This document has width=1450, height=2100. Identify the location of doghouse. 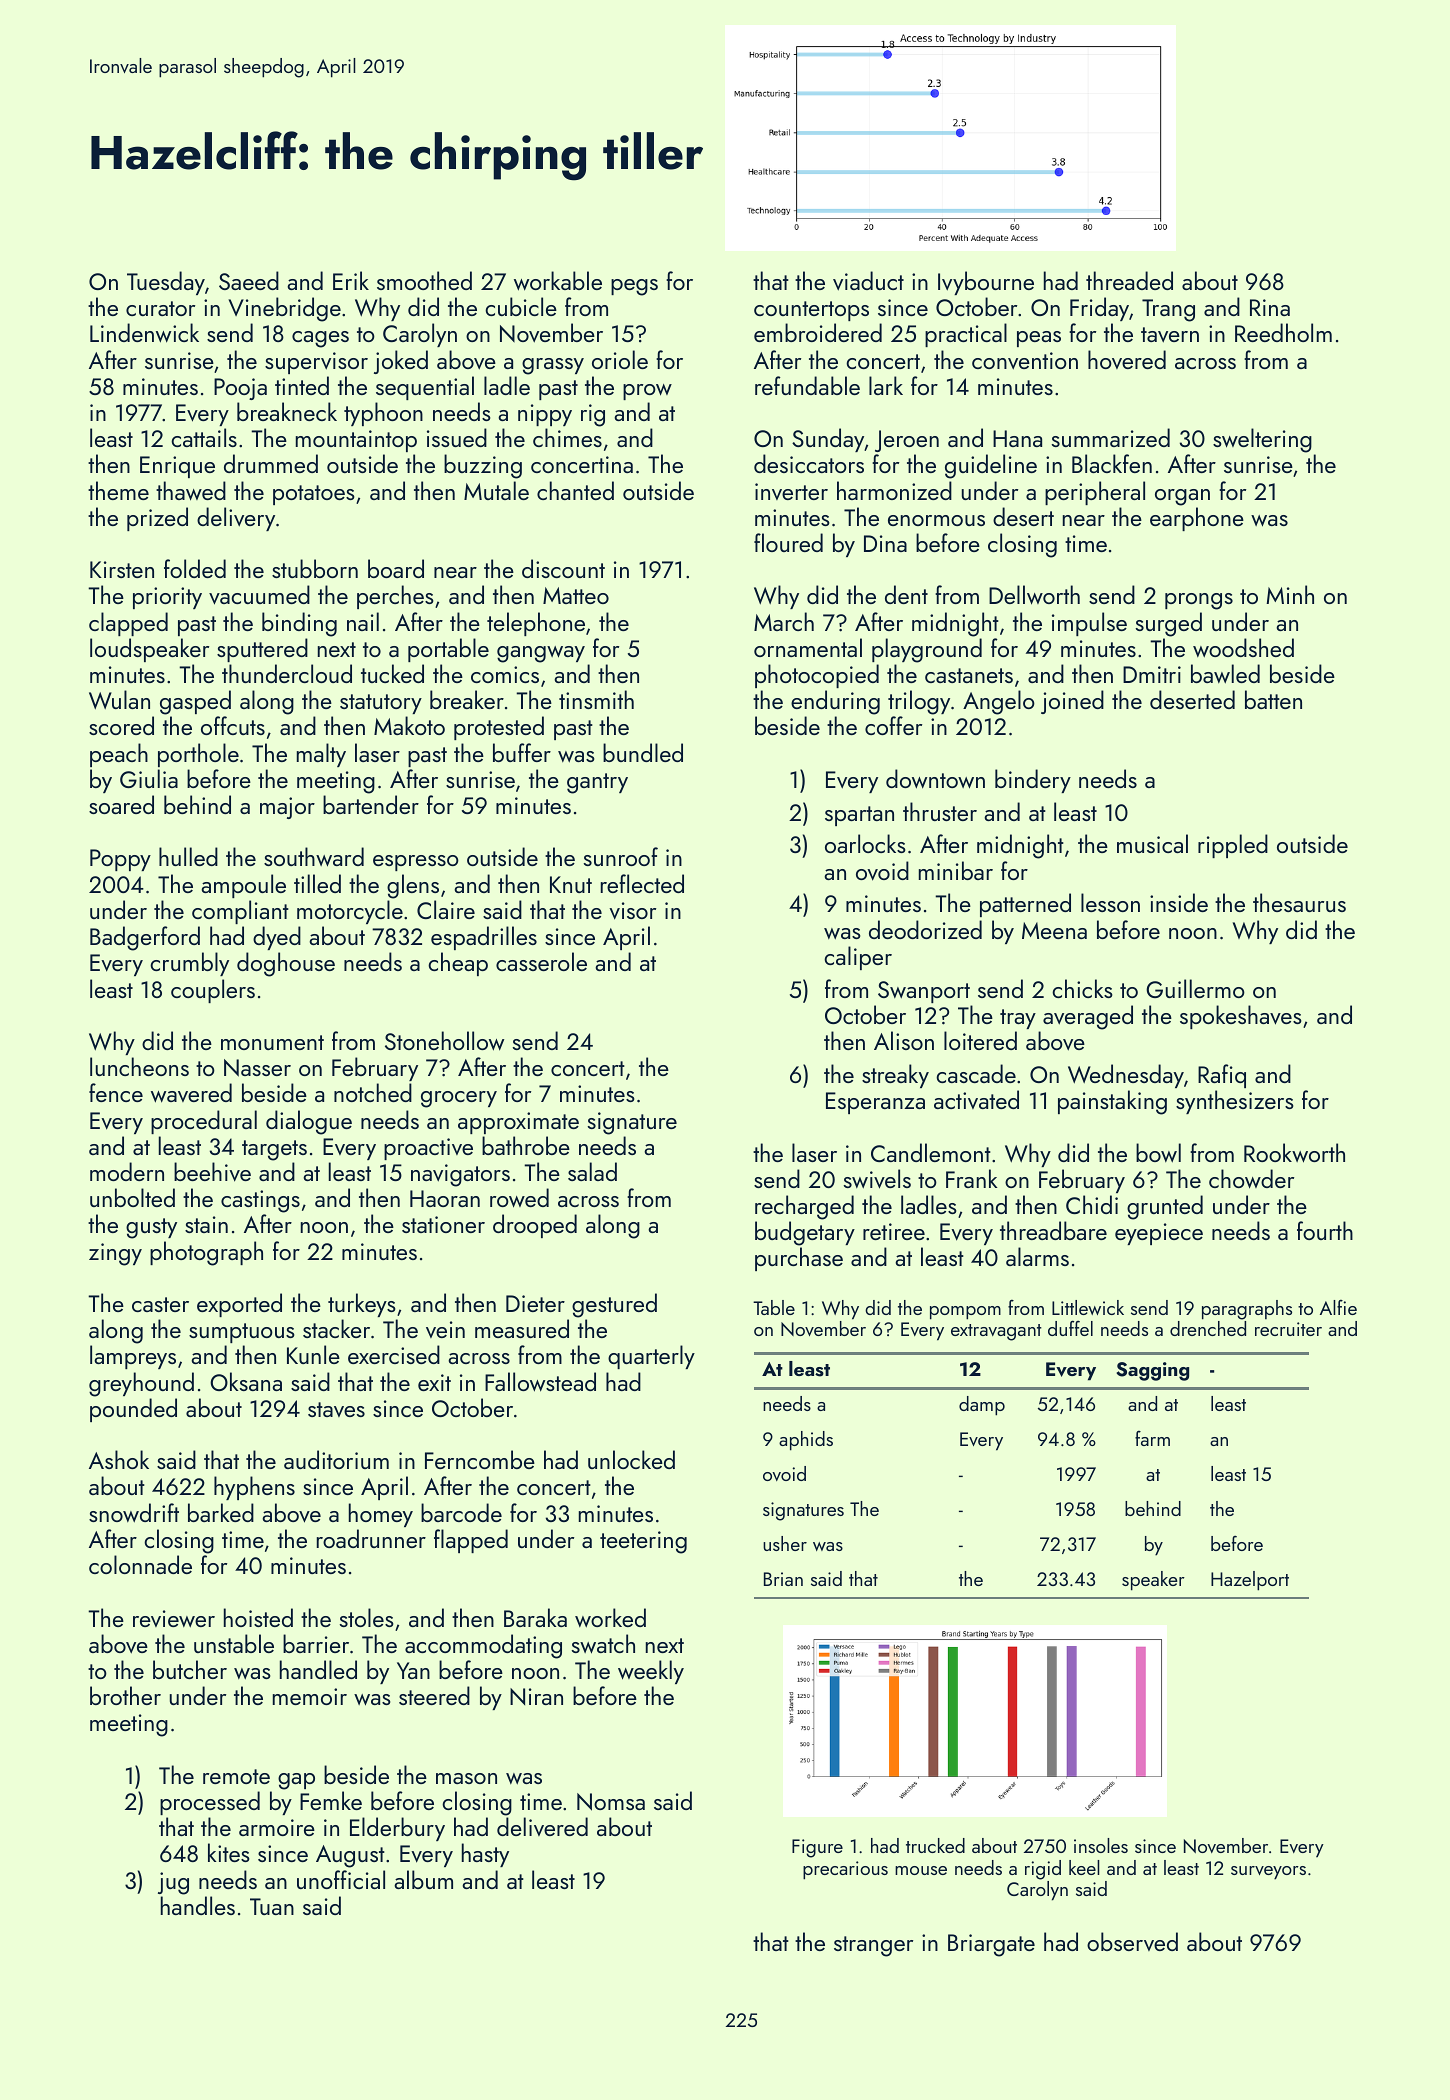
(286, 964).
